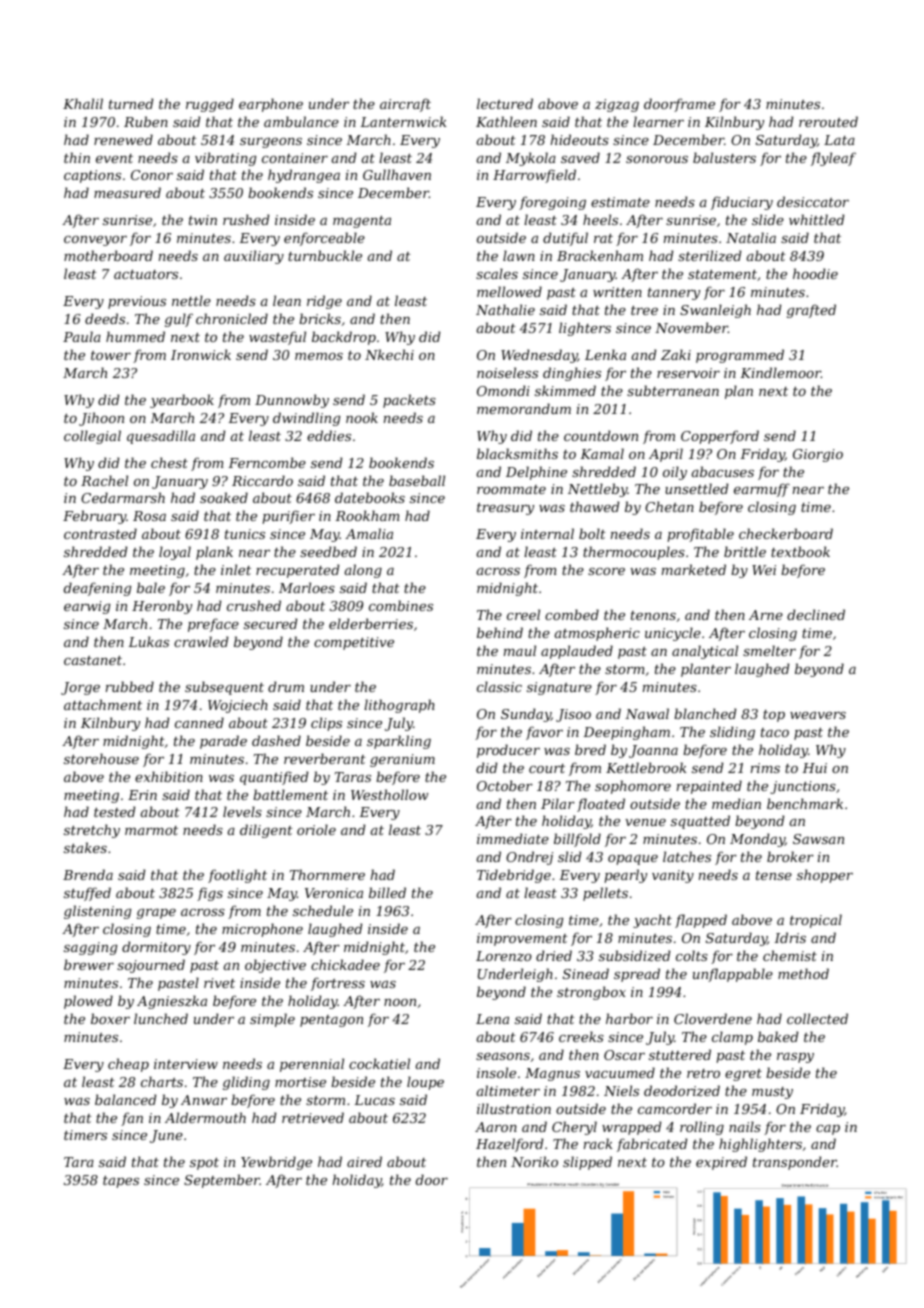 The height and width of the screenshot is (1308, 924). I want to click on pentagon, so click(331, 1021).
